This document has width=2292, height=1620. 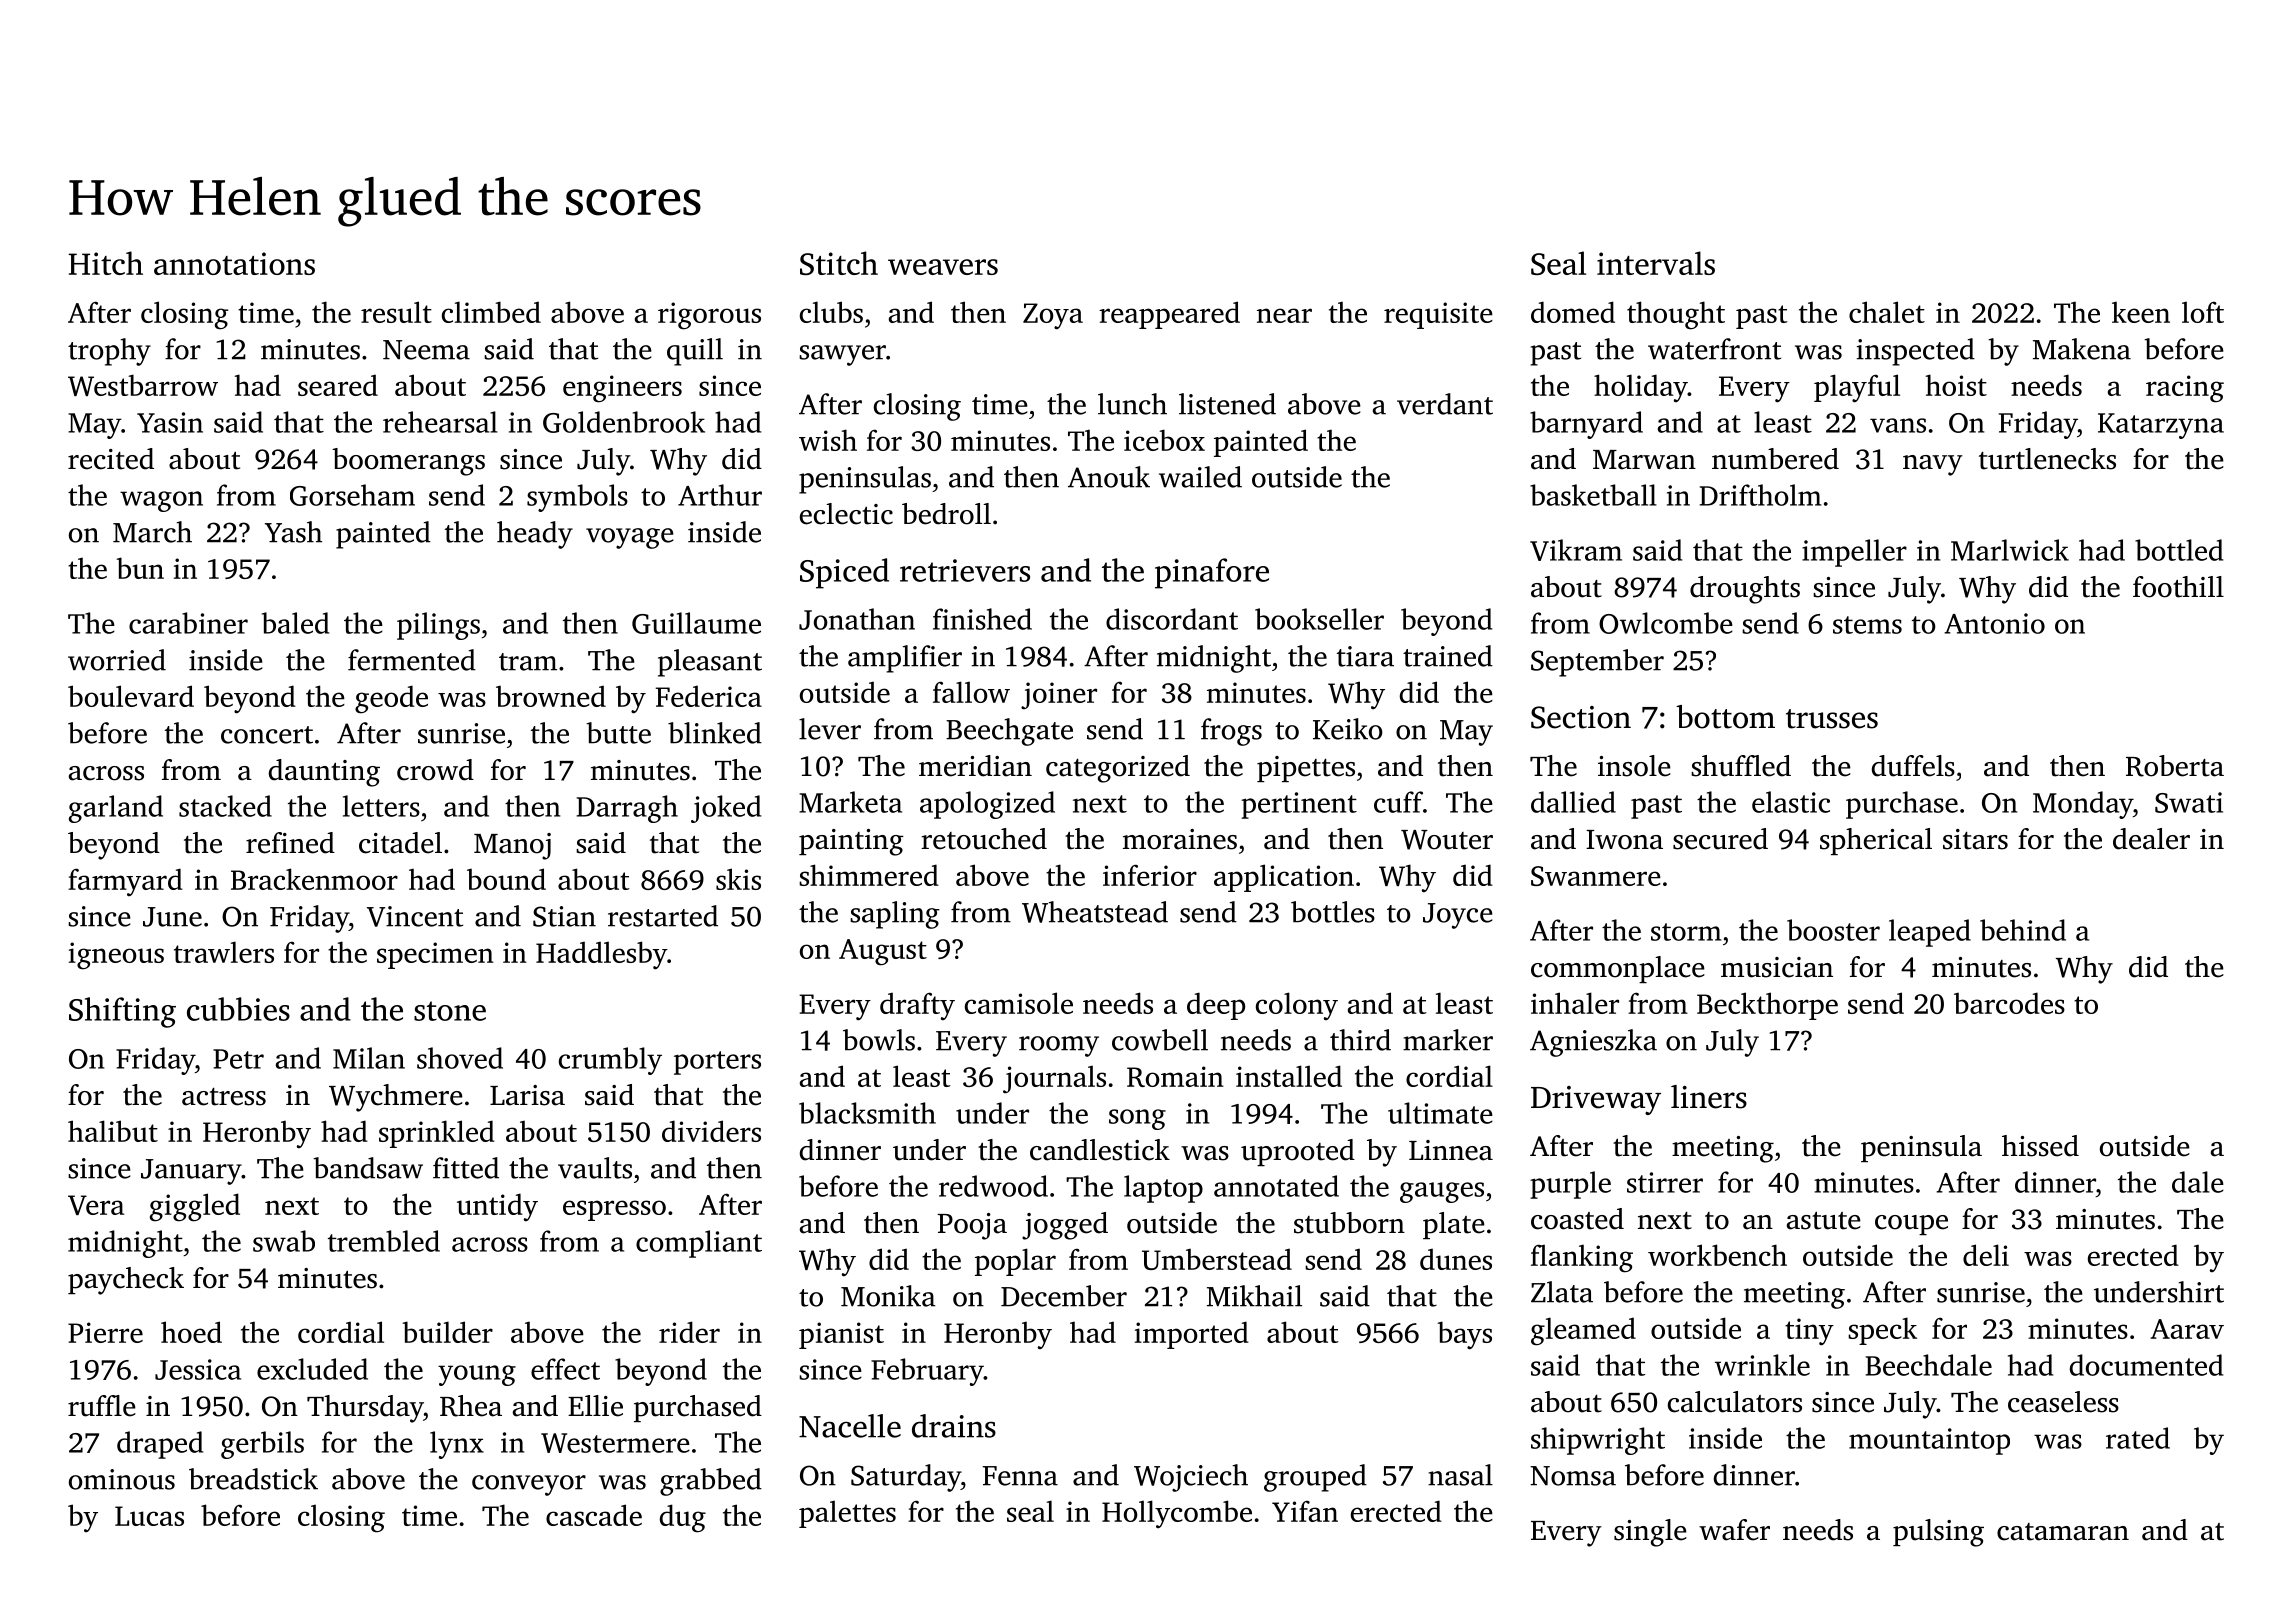 I want to click on Romain, so click(x=1175, y=1076).
